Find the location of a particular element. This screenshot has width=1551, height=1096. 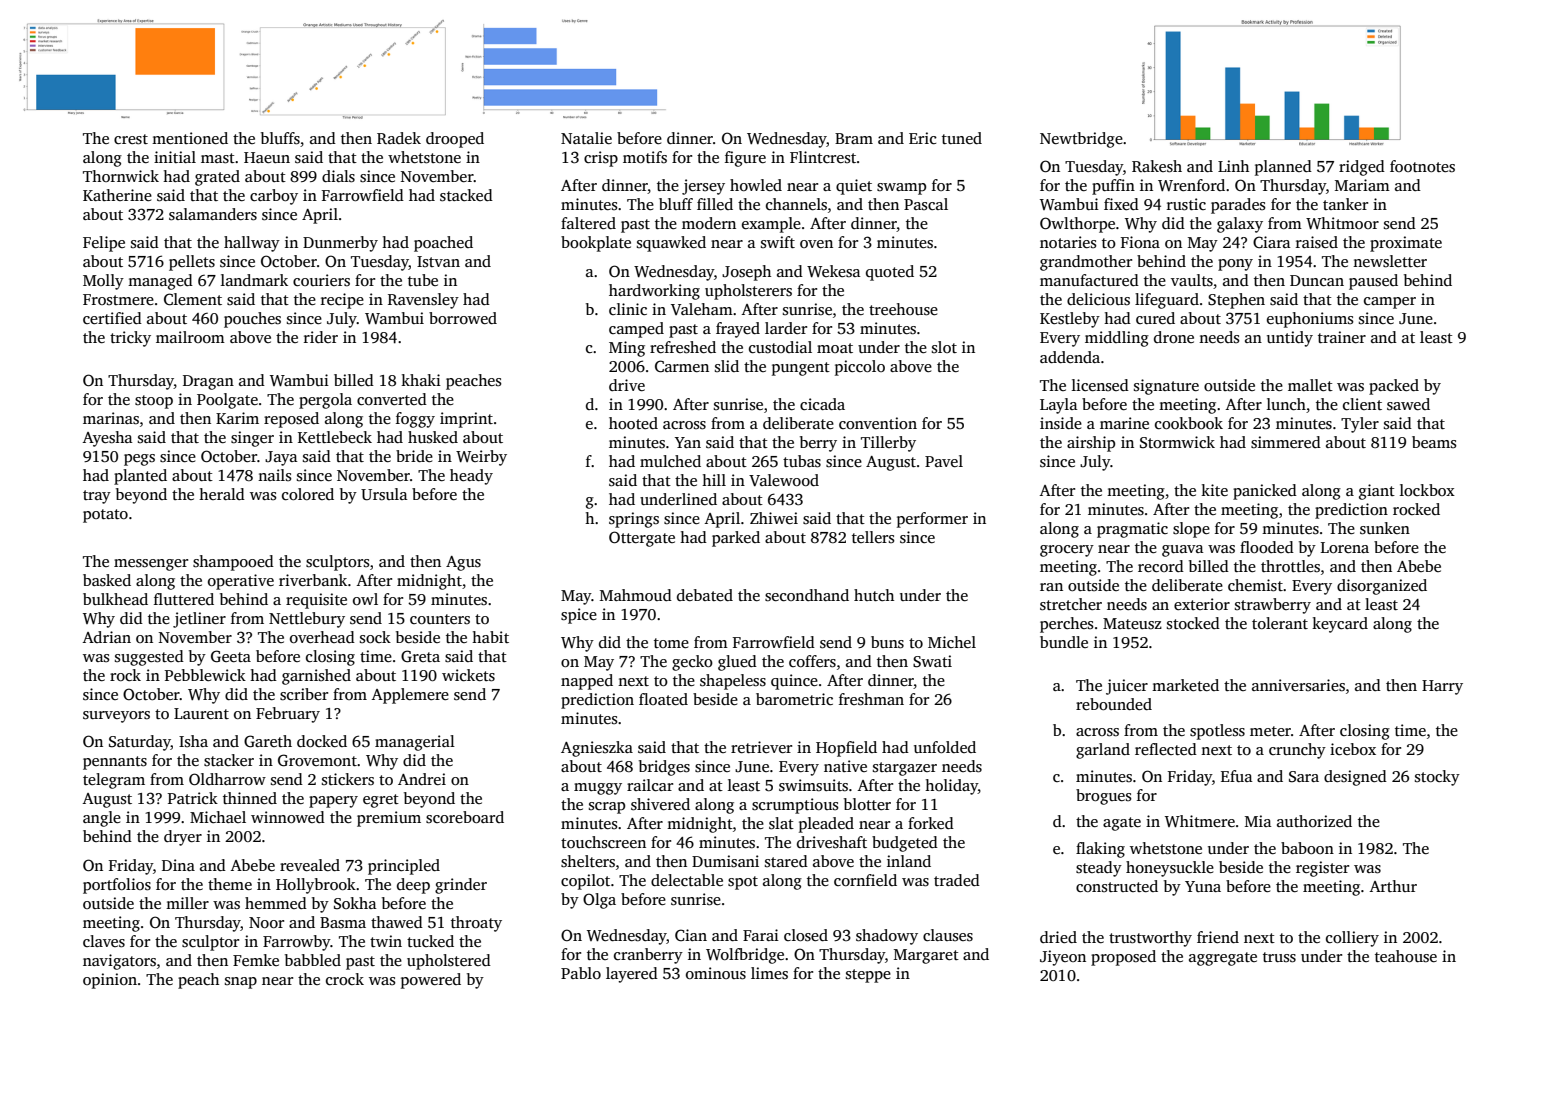

Stormwick is located at coordinates (1177, 442).
